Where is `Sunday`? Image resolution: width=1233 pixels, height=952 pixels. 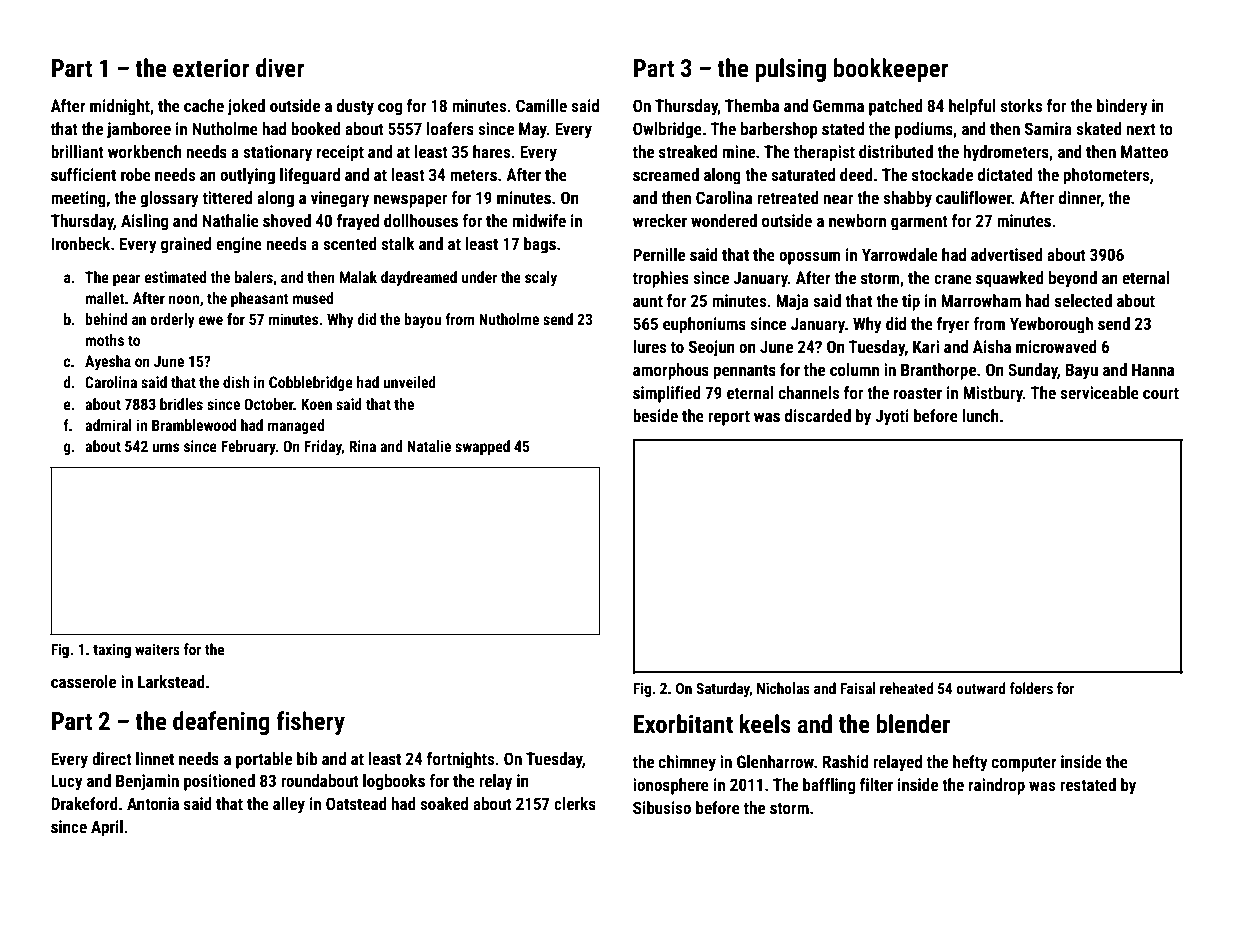
Sunday is located at coordinates (1033, 371).
